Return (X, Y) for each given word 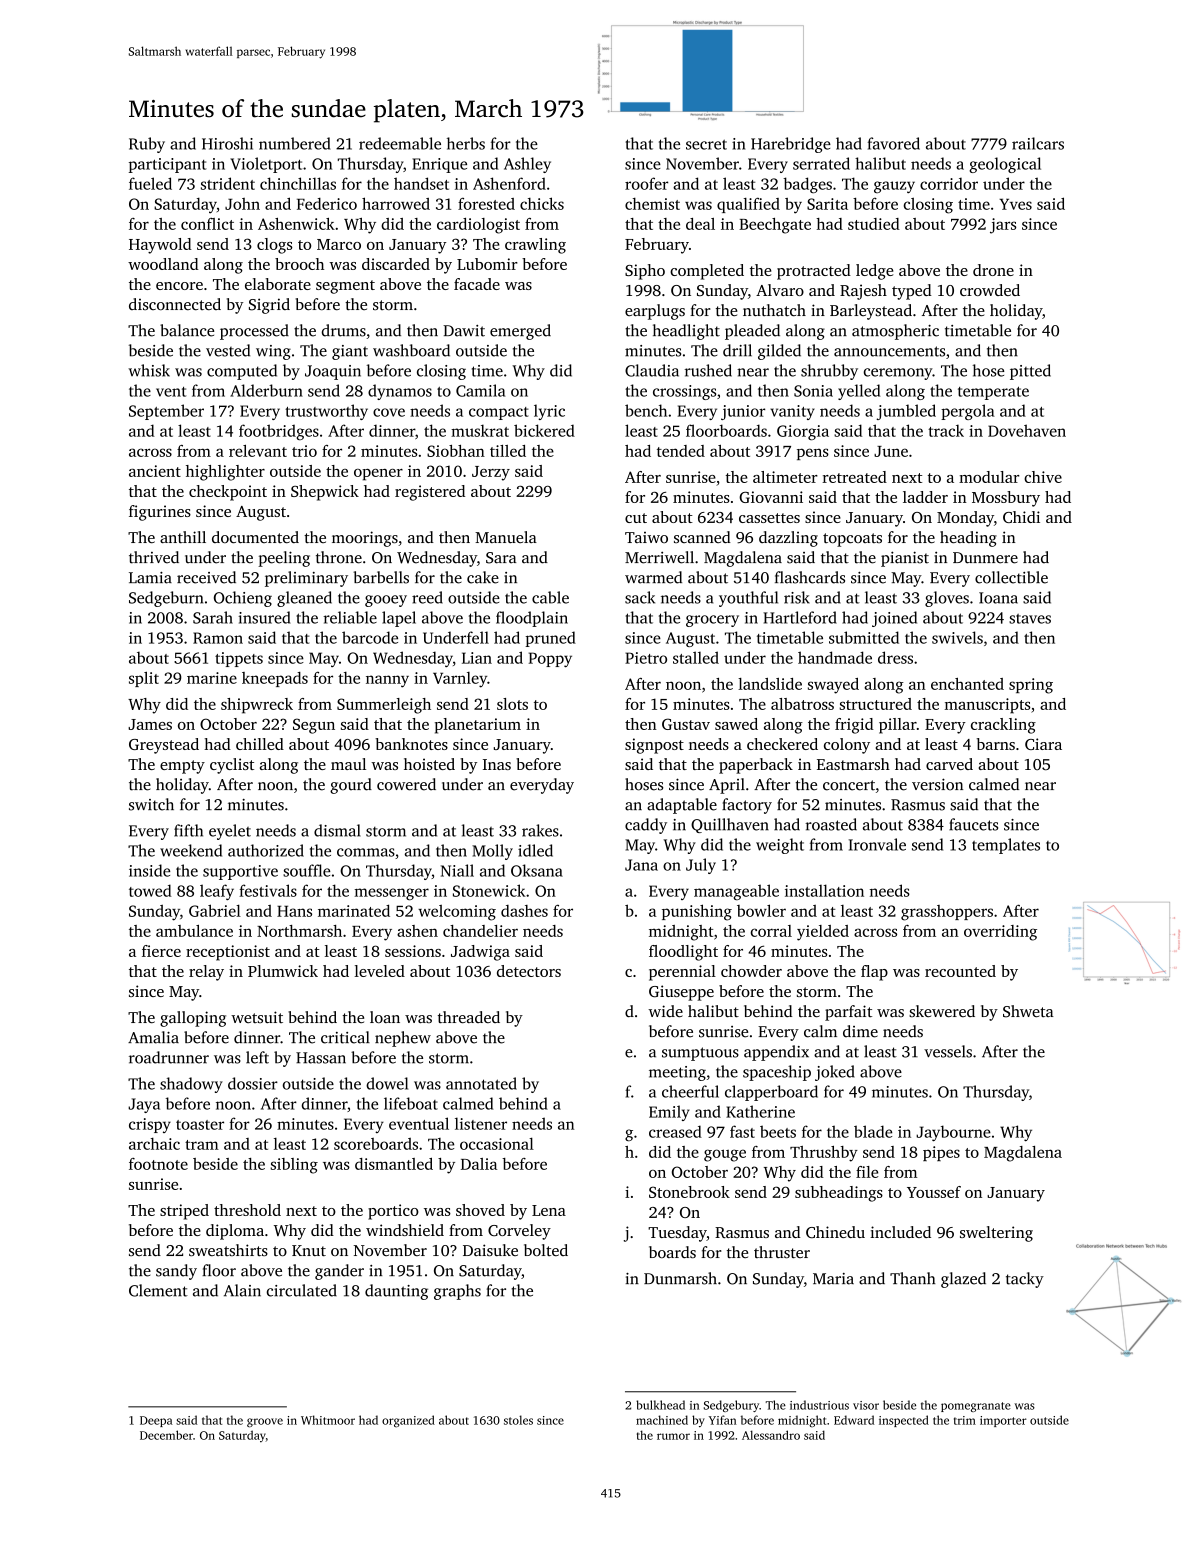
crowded (990, 290)
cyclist (232, 766)
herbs (466, 143)
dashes (524, 911)
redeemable (400, 143)
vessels (948, 1051)
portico (393, 1212)
